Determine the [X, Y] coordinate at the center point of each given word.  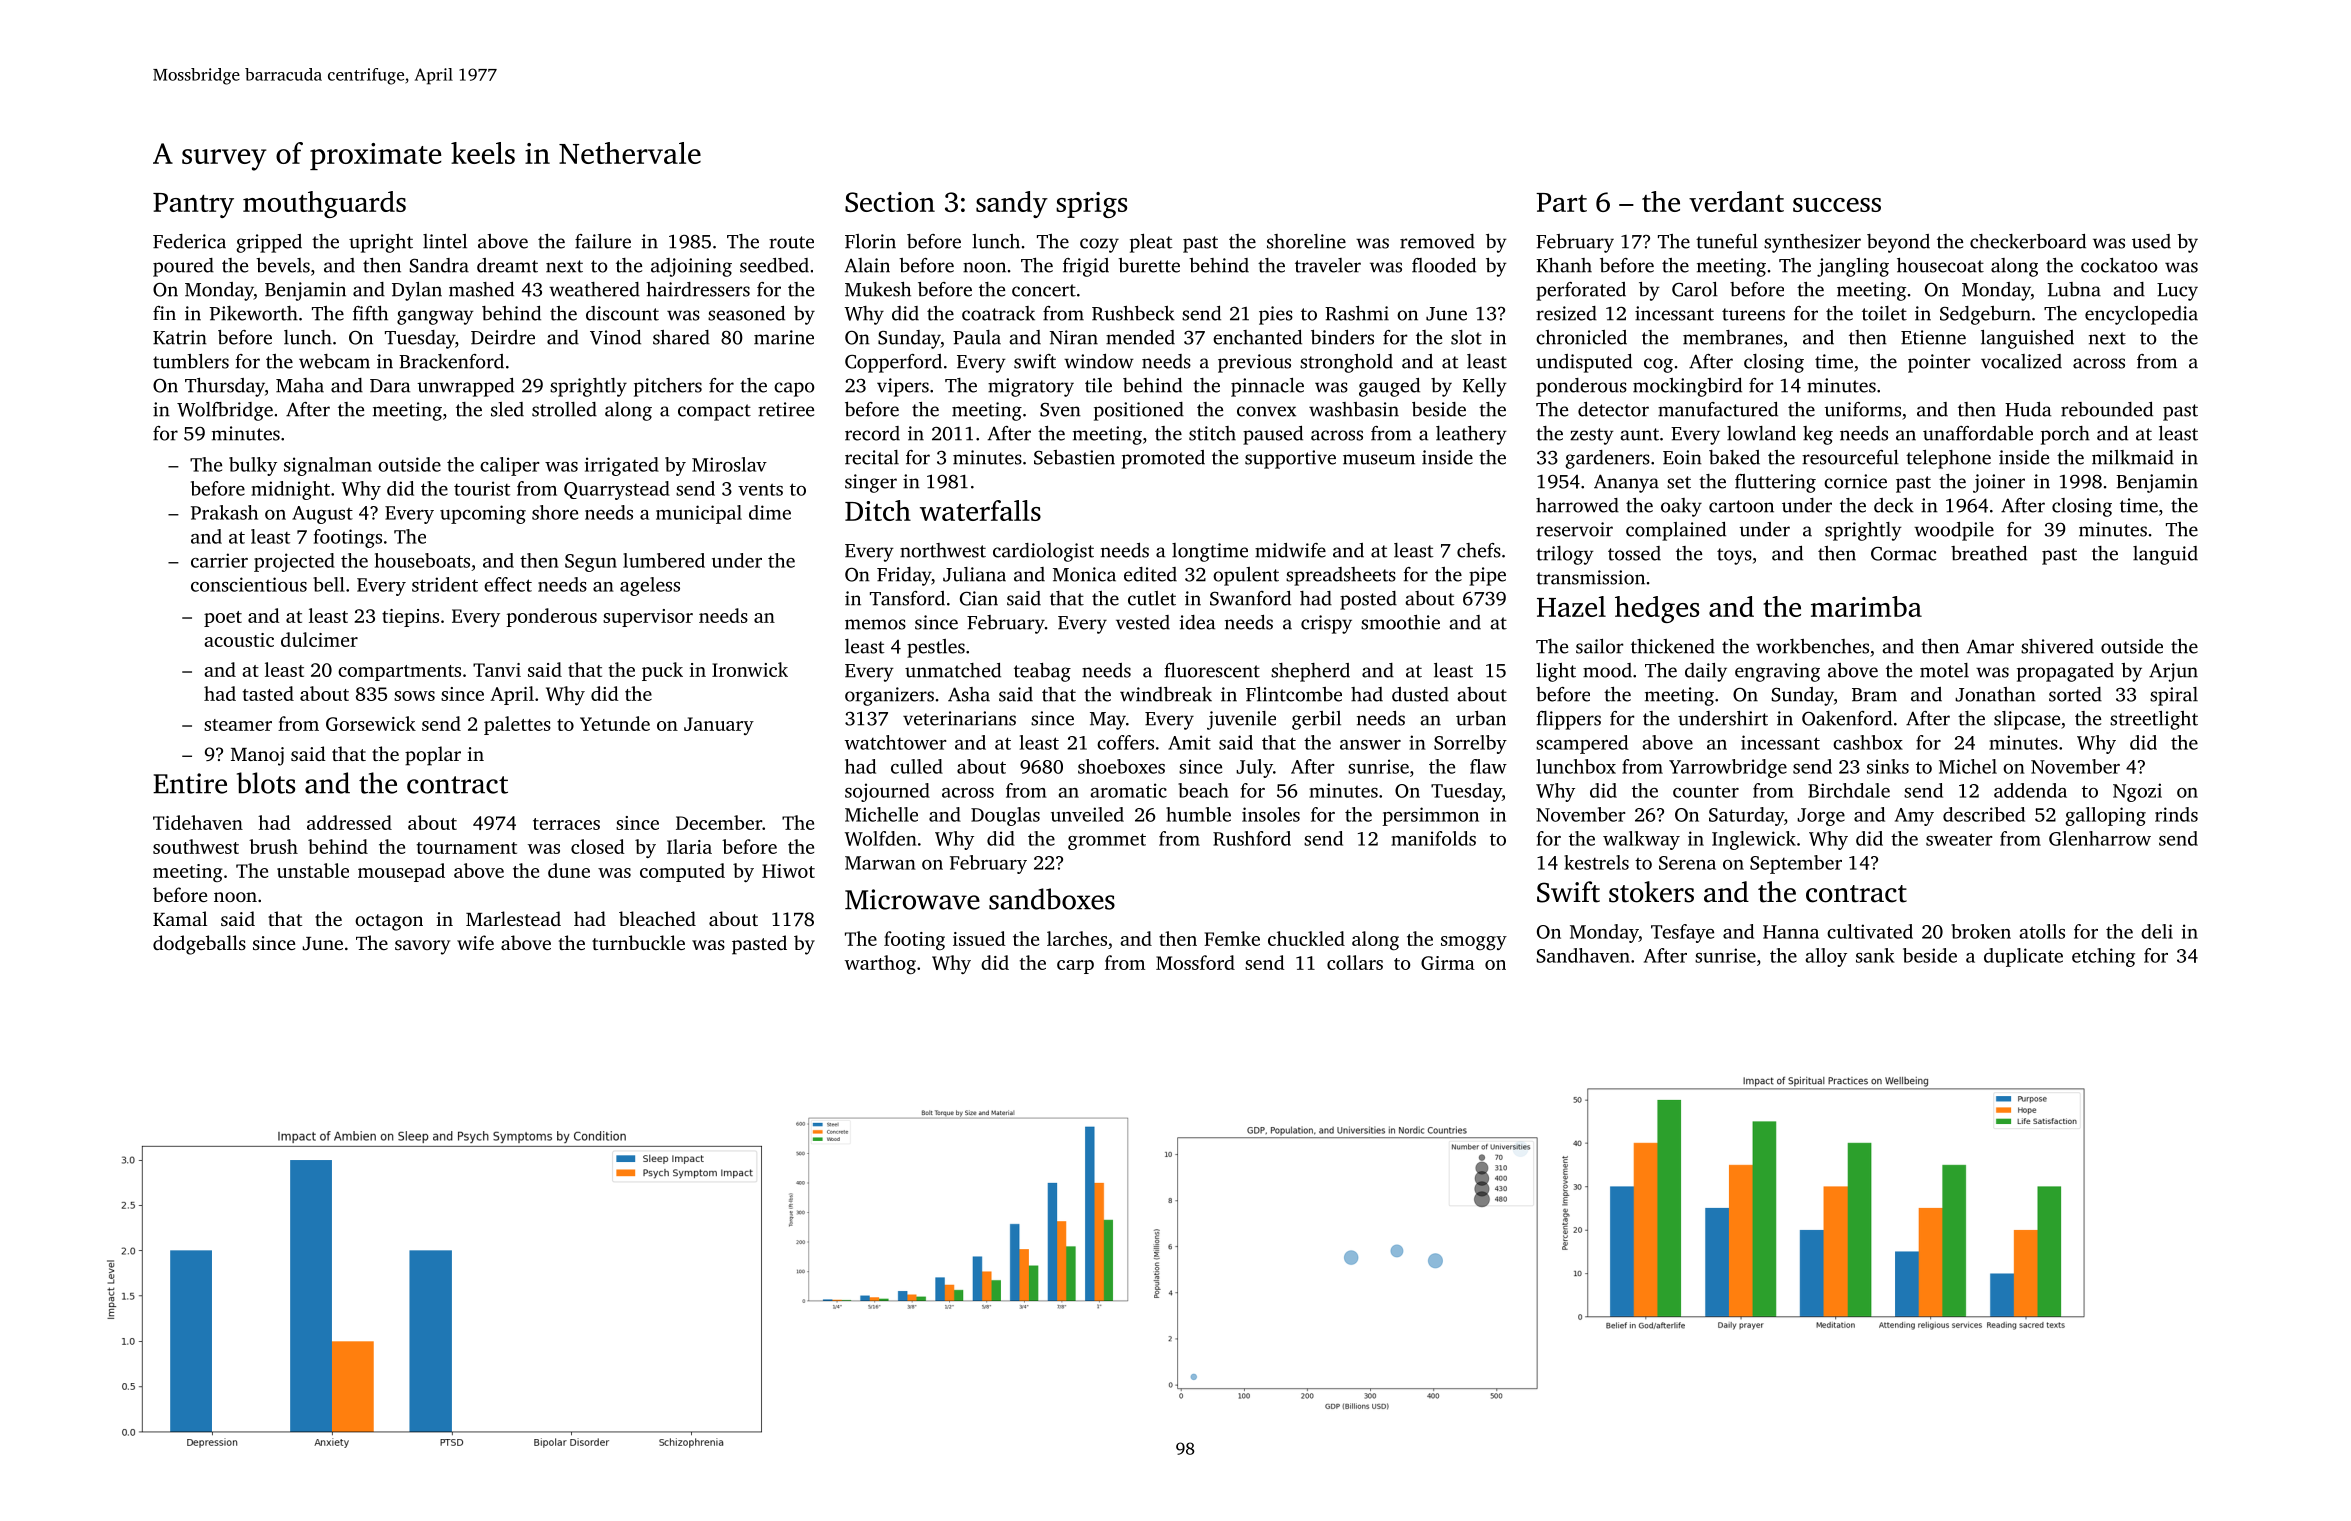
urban [1481, 718]
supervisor [648, 618]
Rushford [1252, 838]
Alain [867, 265]
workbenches [1812, 646]
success [1837, 205]
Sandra [439, 265]
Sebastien [1074, 457]
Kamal [180, 918]
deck [1894, 505]
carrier [219, 560]
